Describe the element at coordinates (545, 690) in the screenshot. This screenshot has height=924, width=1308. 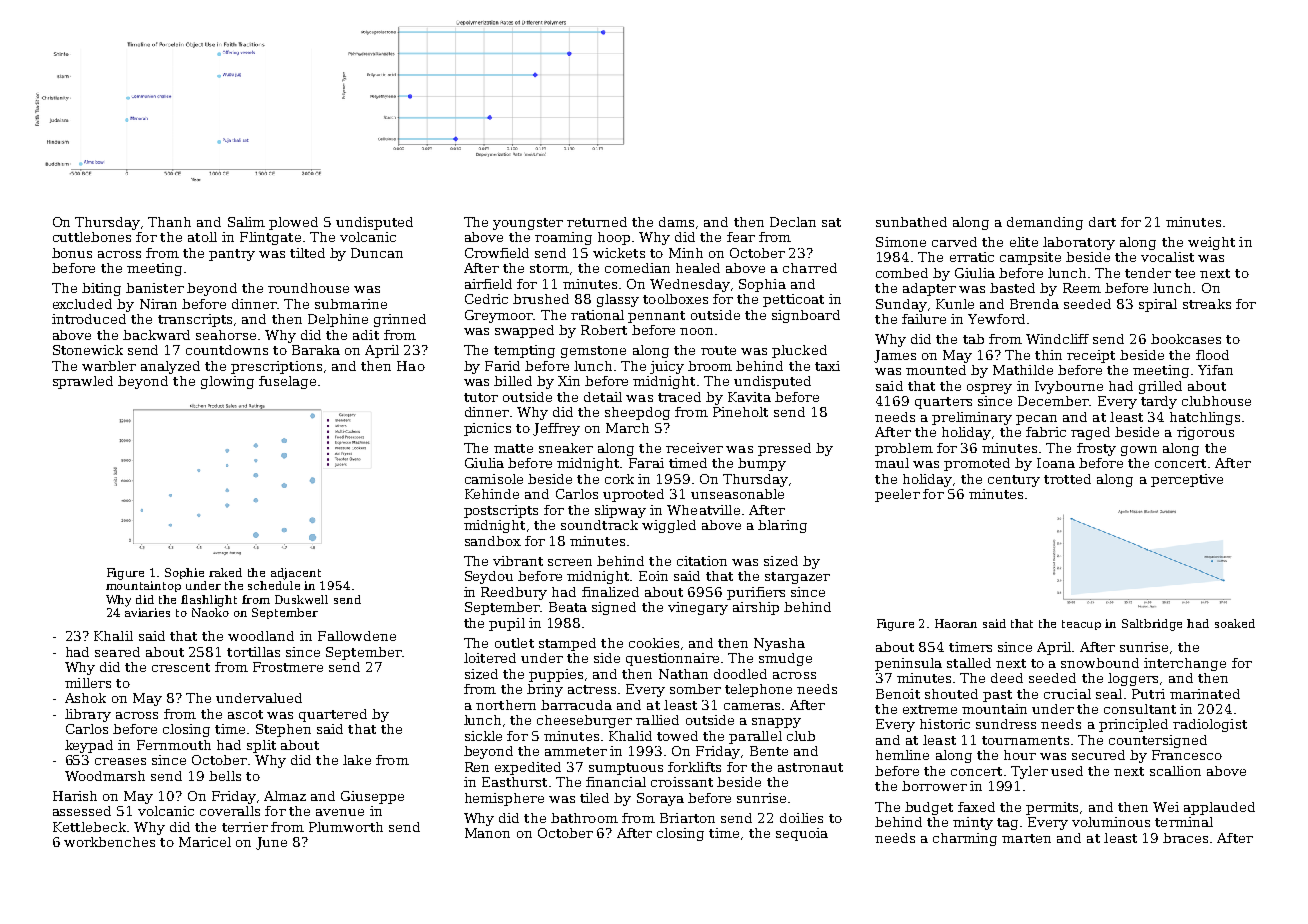
I see `briny` at that location.
